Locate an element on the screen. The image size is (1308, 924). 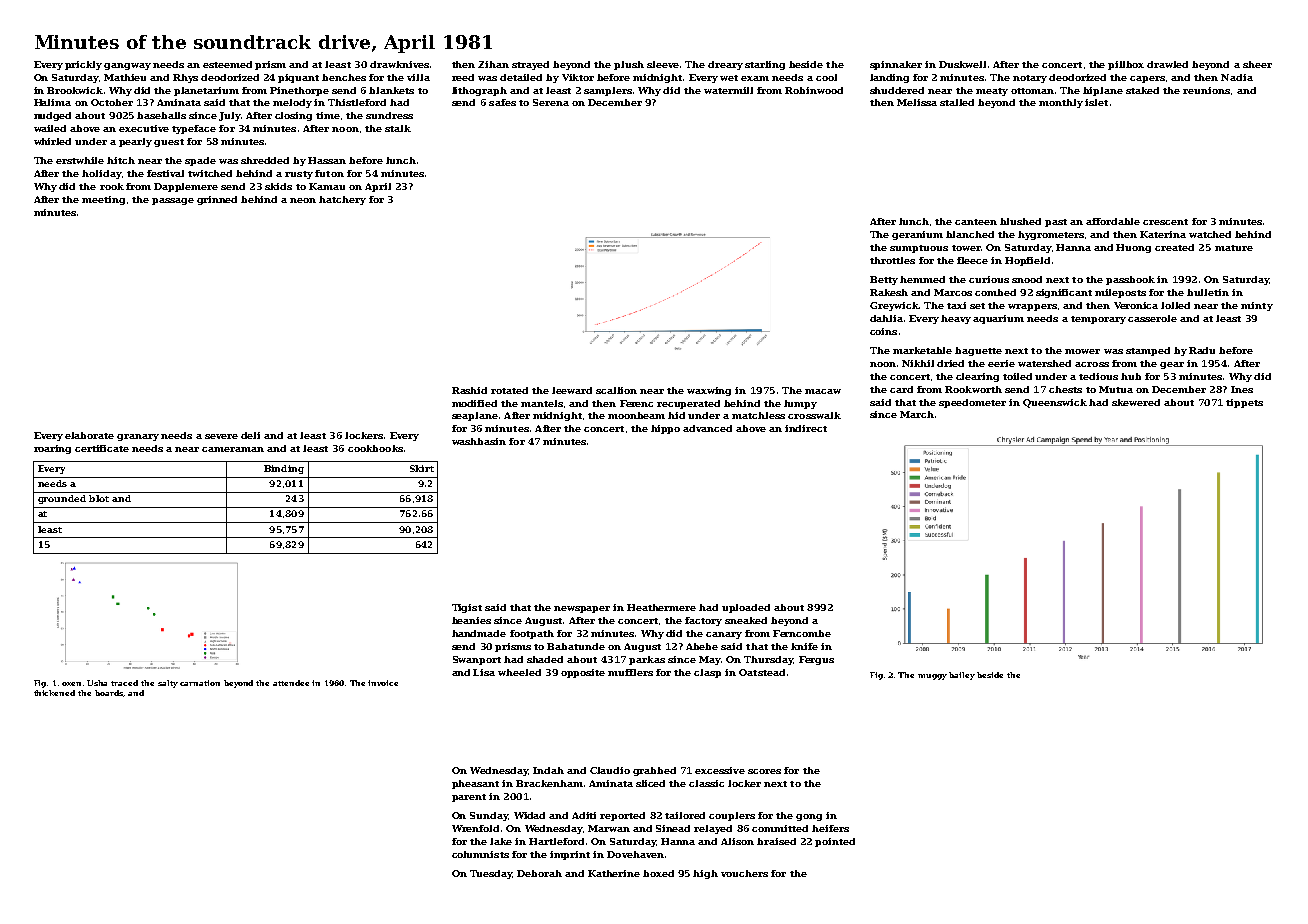
Rashid is located at coordinates (469, 390).
